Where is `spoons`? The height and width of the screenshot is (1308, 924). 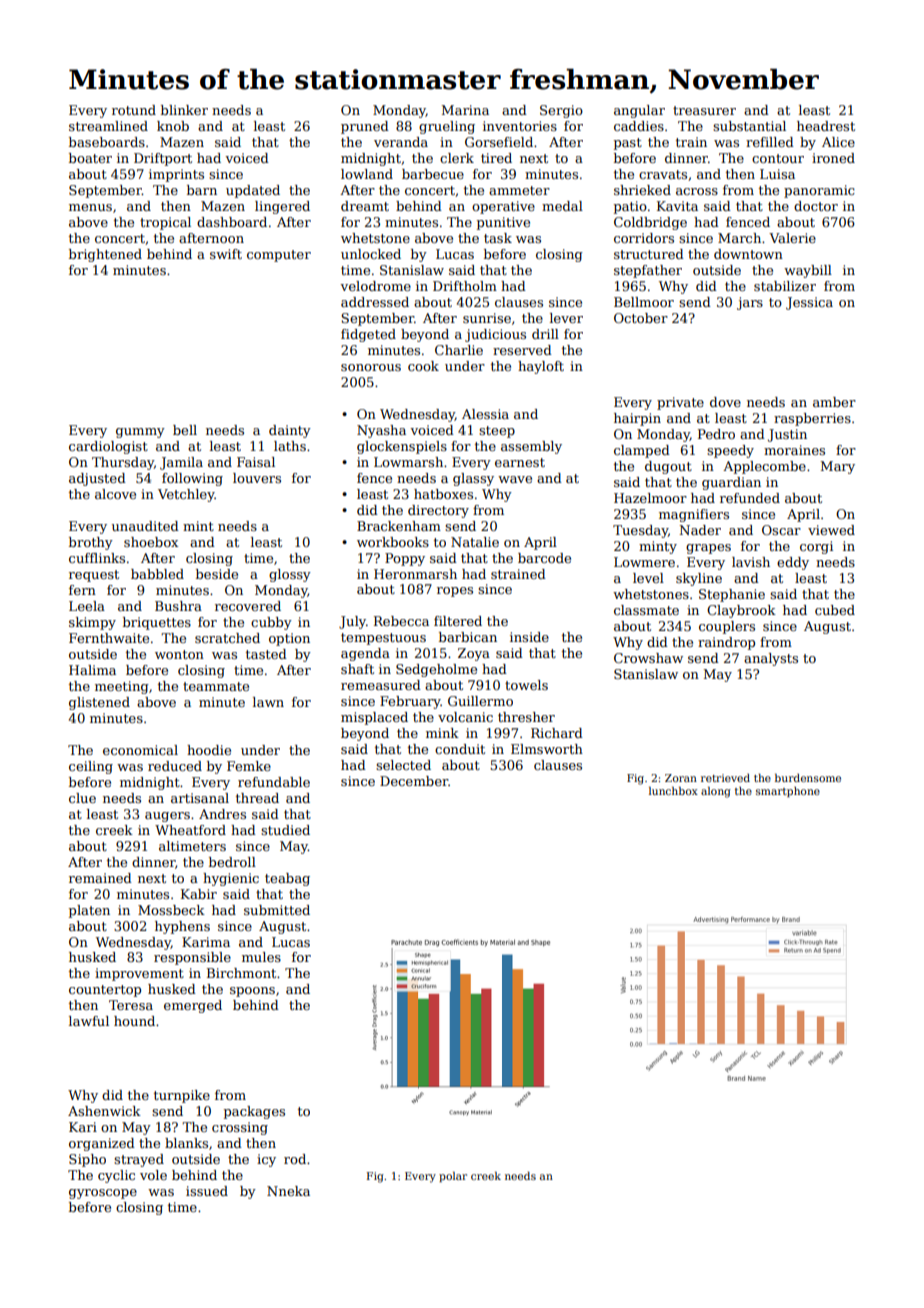
spoons is located at coordinates (252, 992).
